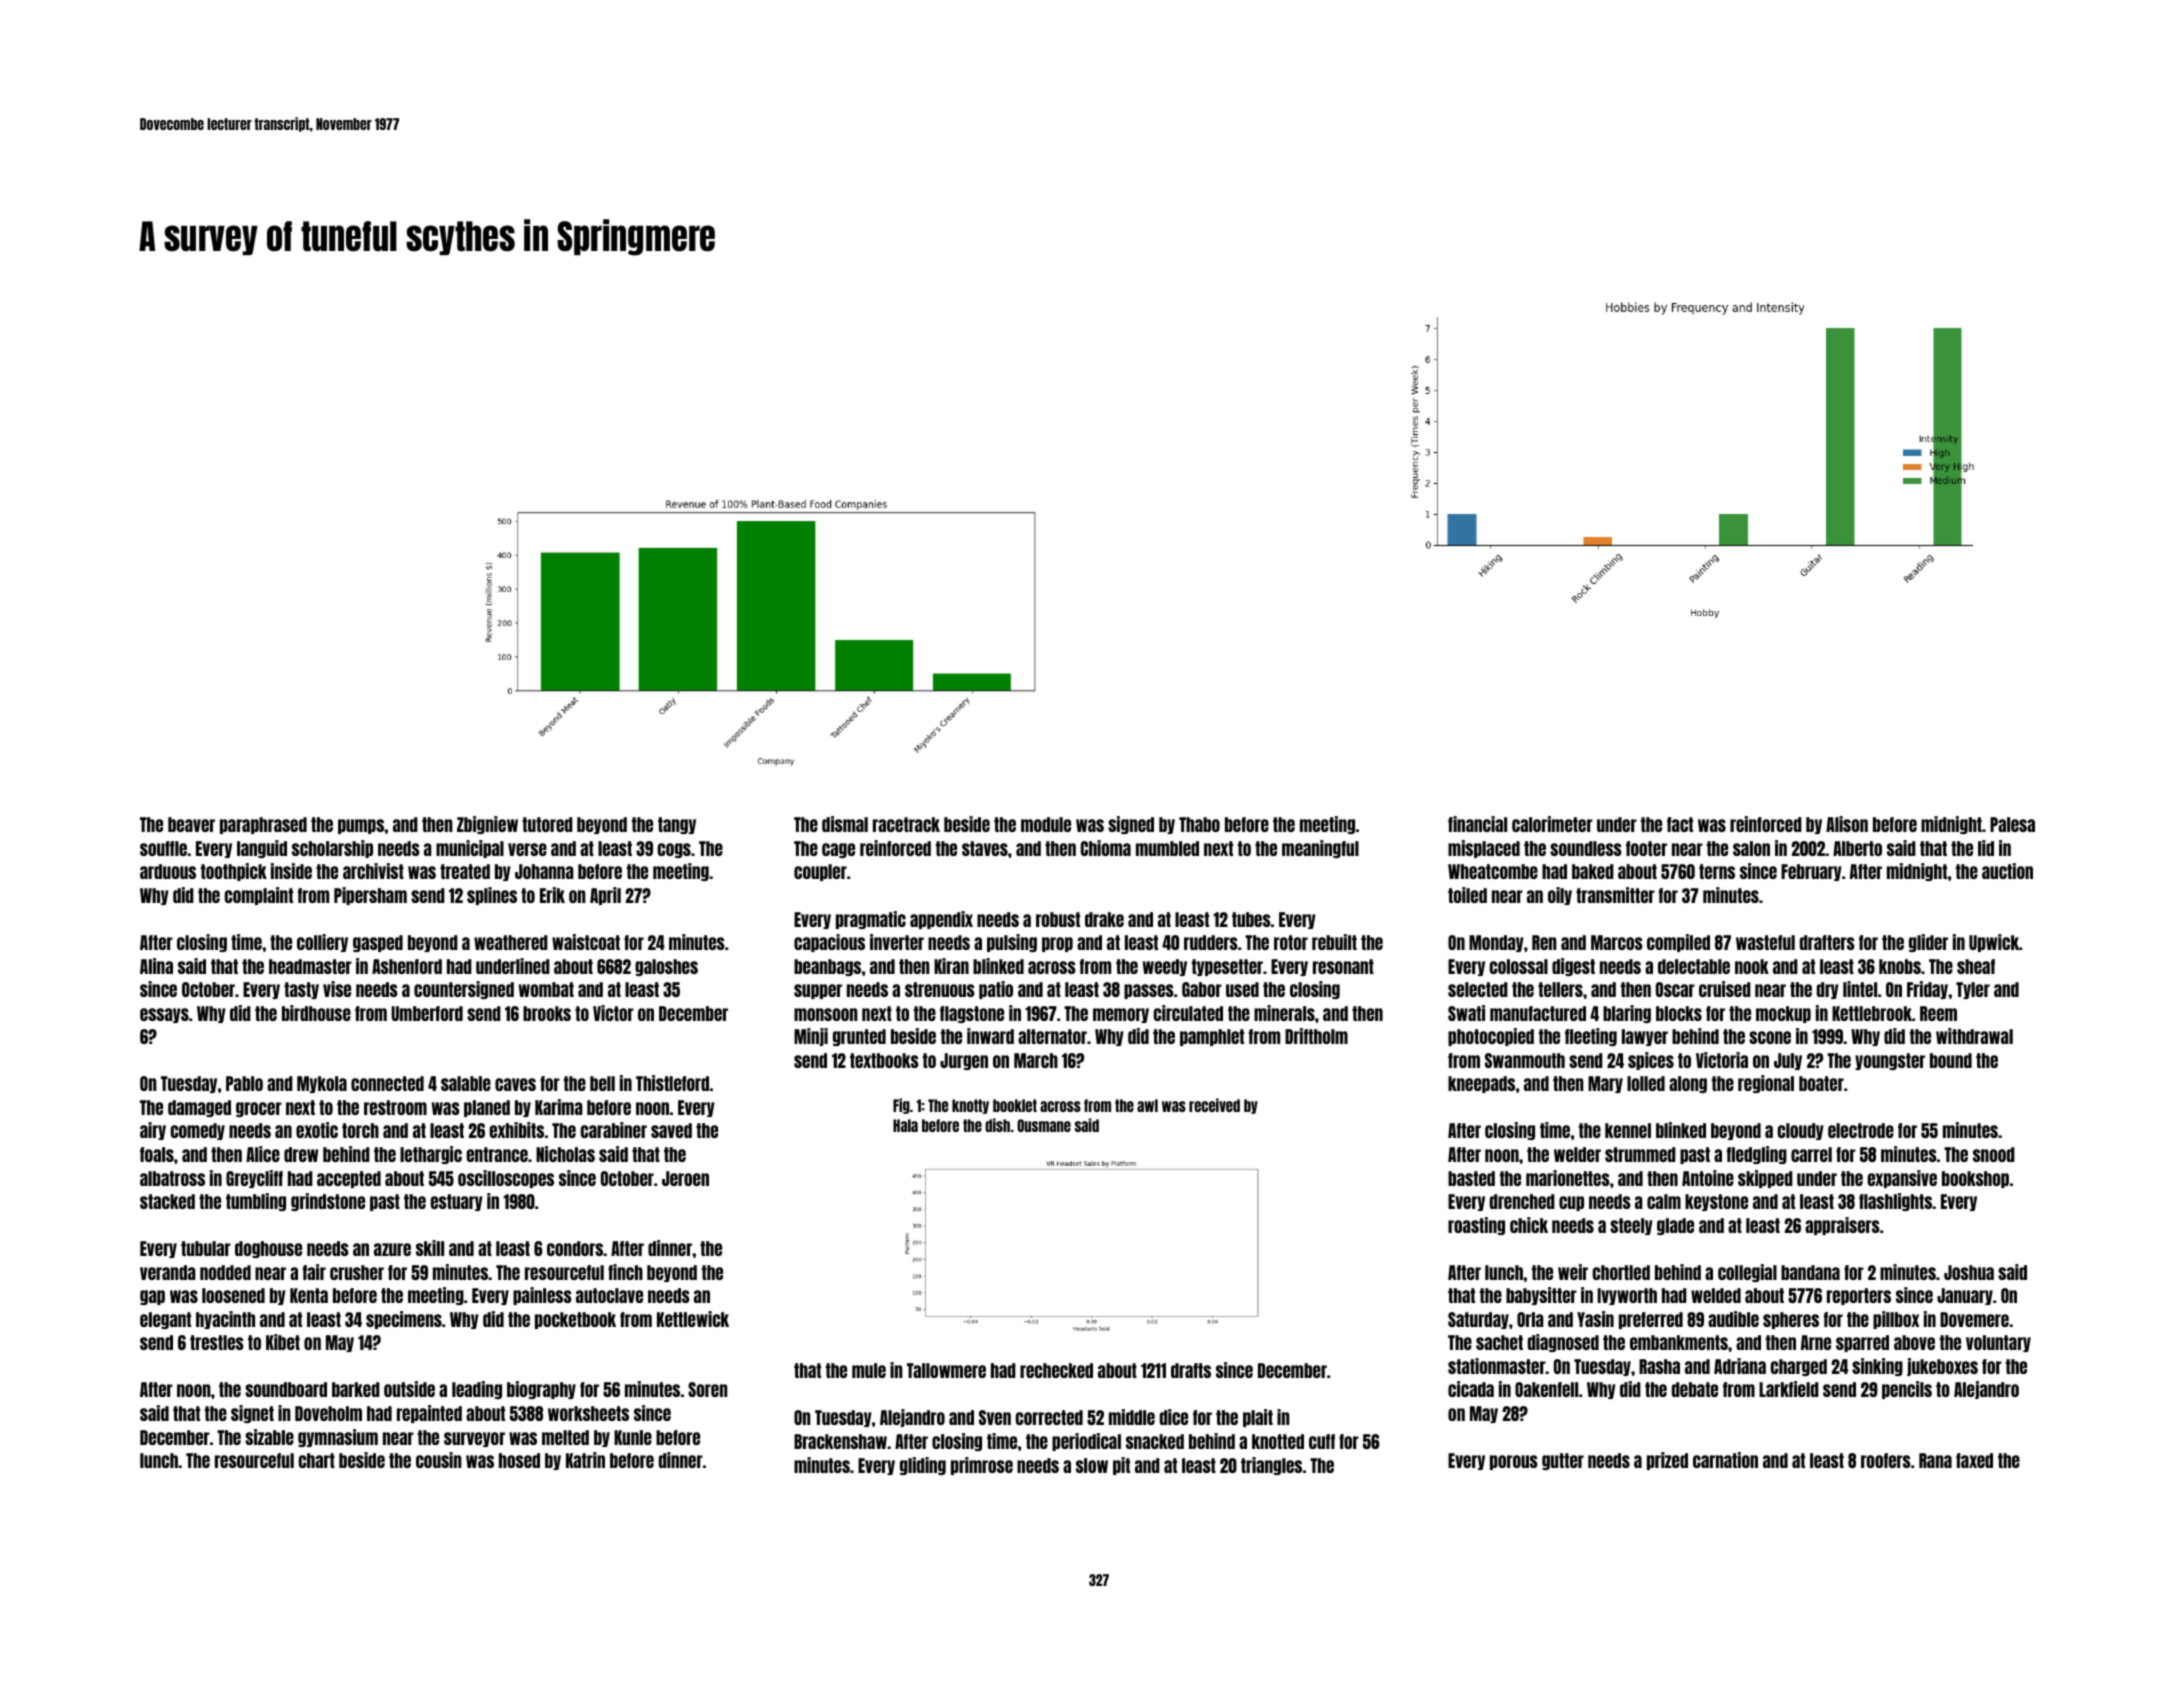 The image size is (2178, 1683). What do you see at coordinates (1895, 1202) in the screenshot?
I see `flashlights` at bounding box center [1895, 1202].
